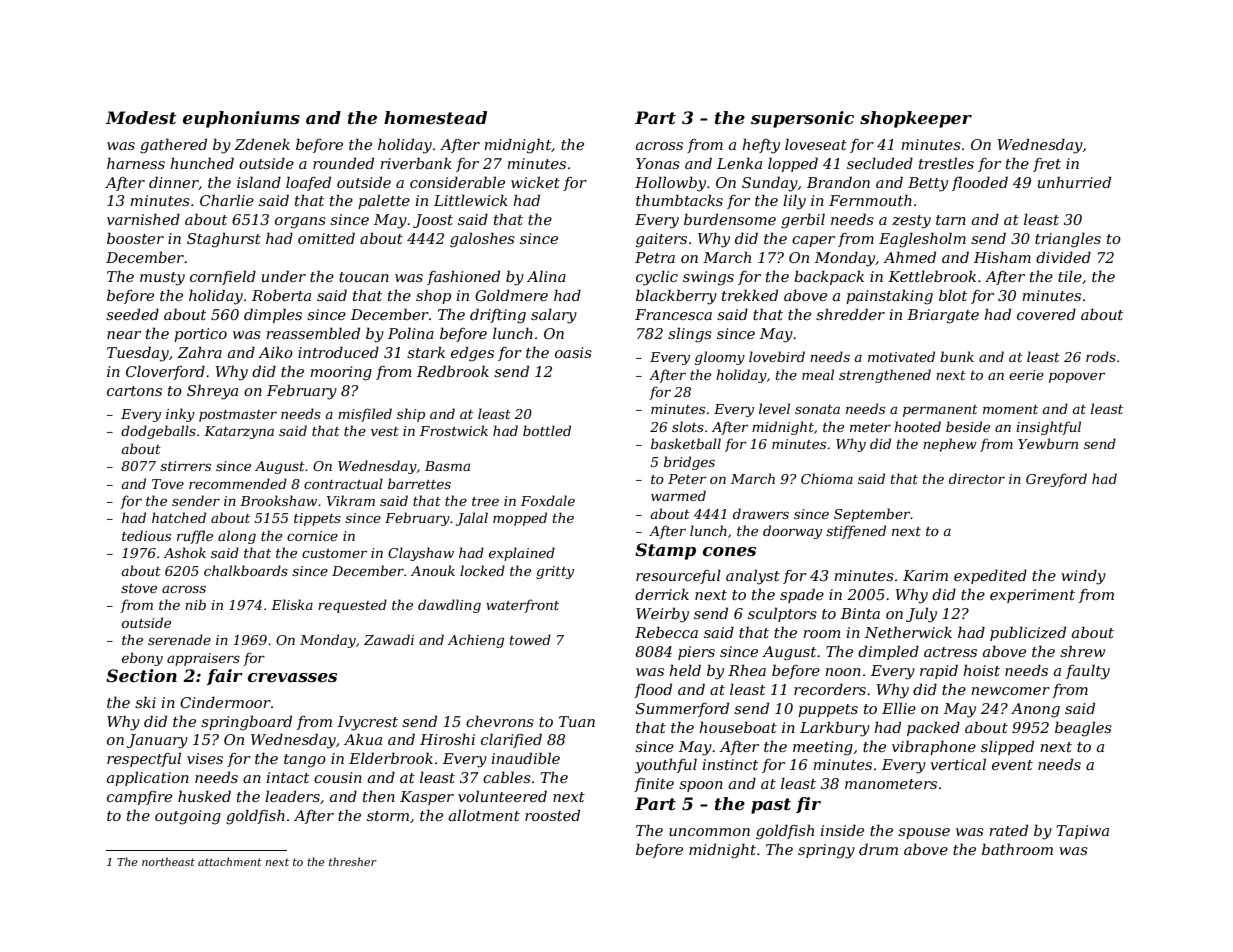  I want to click on July, so click(921, 615).
